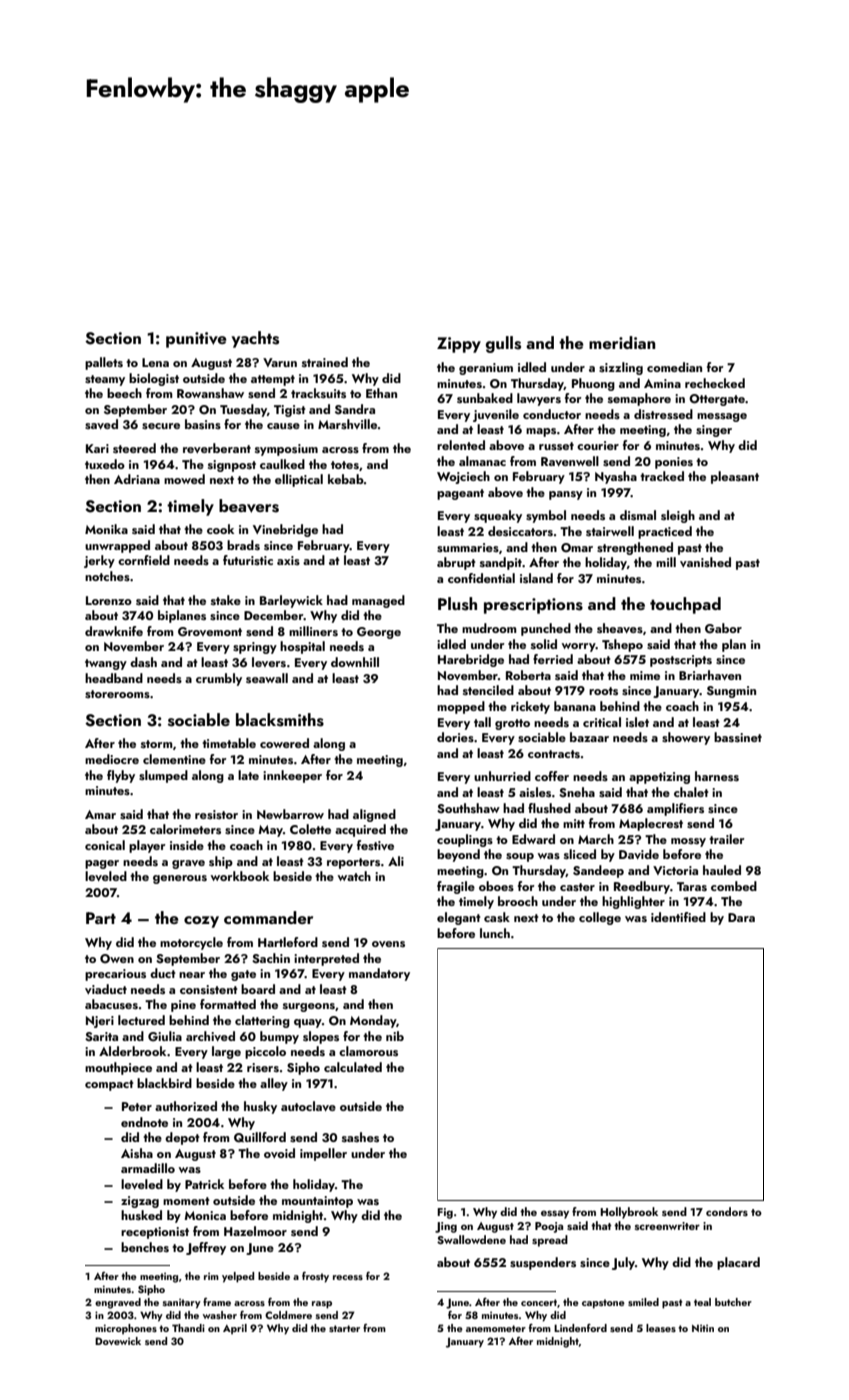 The width and height of the document is (849, 1400). What do you see at coordinates (541, 432) in the document?
I see `maps` at bounding box center [541, 432].
